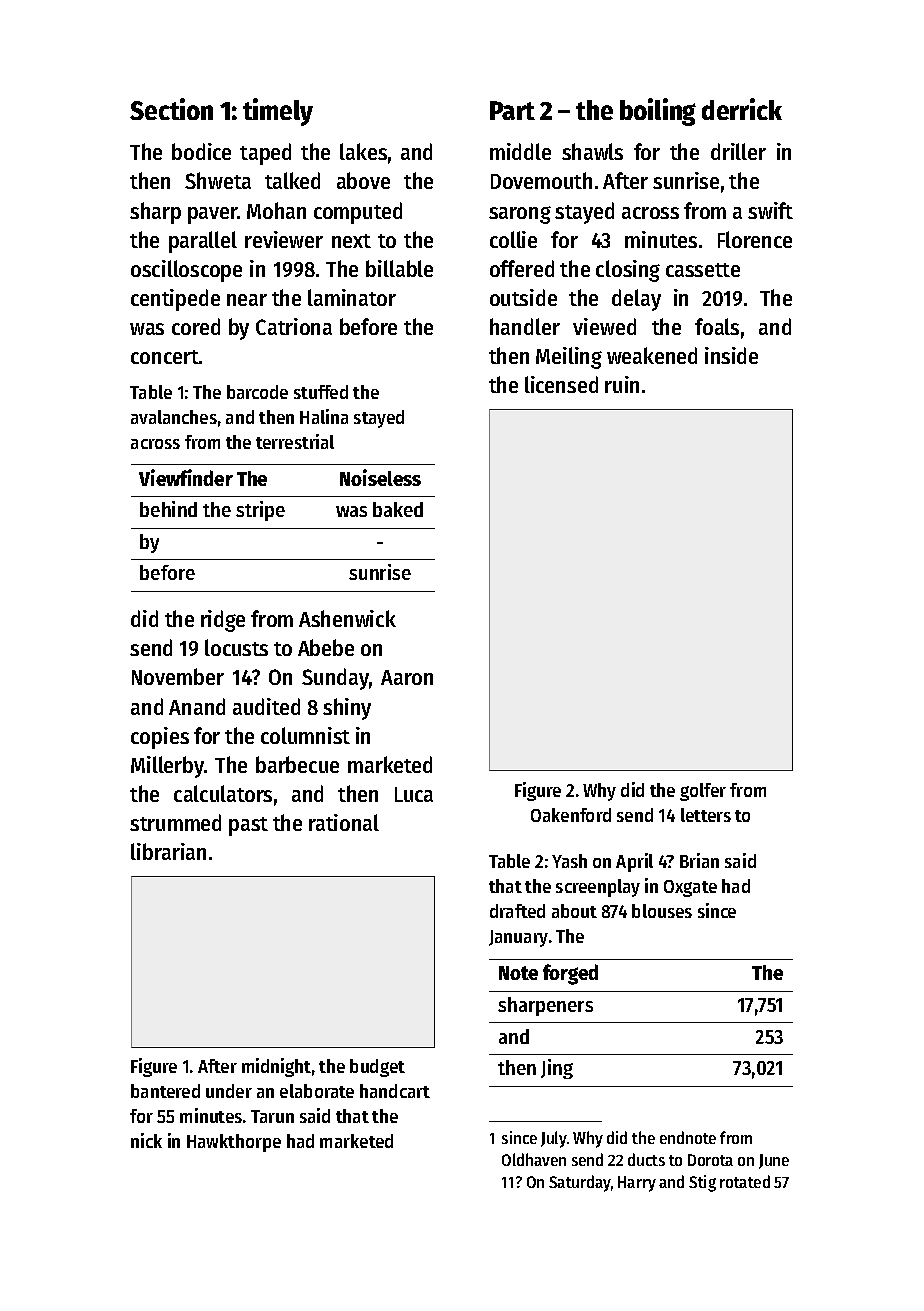 This document has width=924, height=1311. I want to click on drafted, so click(517, 911).
